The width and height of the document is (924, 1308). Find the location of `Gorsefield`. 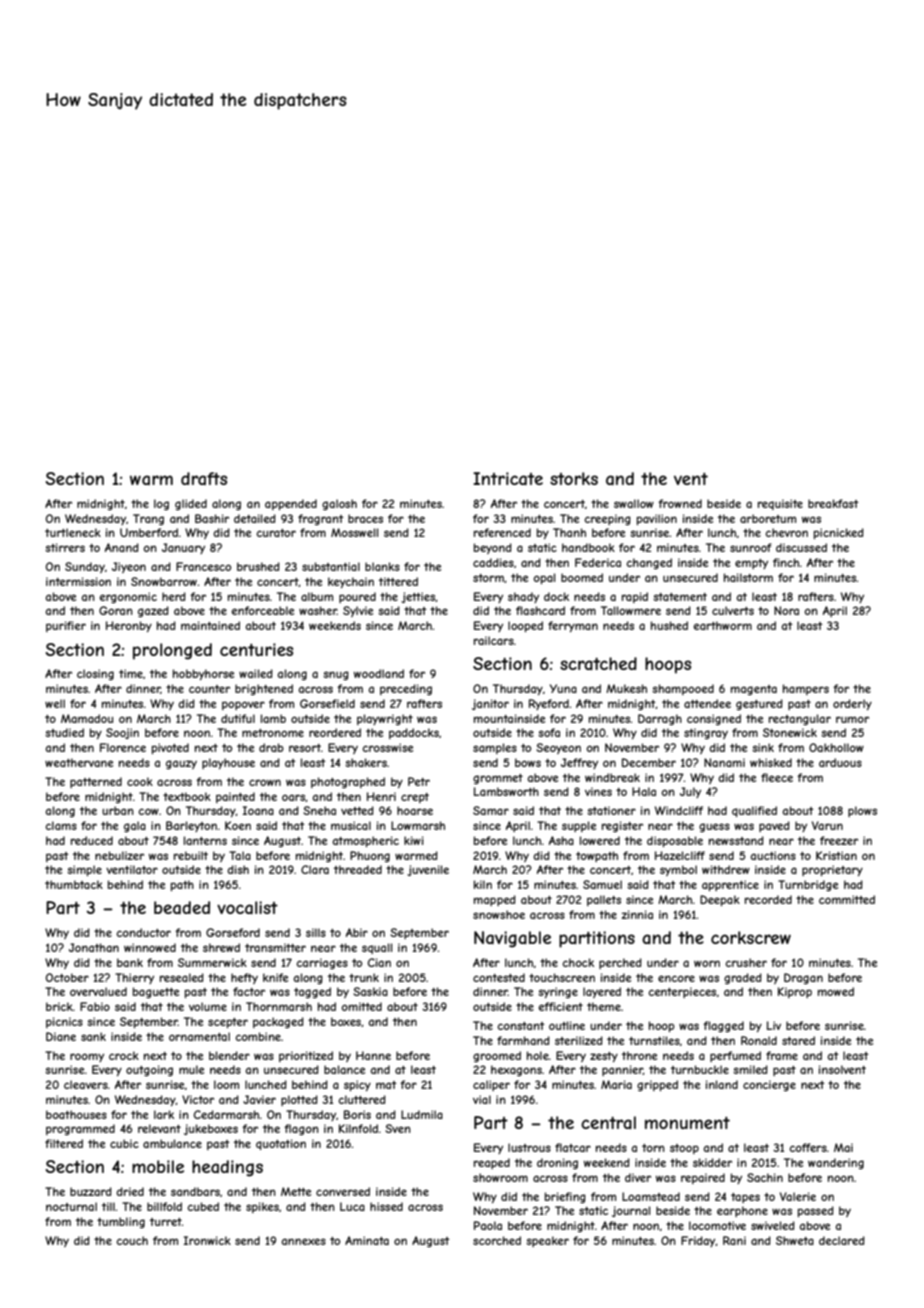

Gorsefield is located at coordinates (327, 703).
